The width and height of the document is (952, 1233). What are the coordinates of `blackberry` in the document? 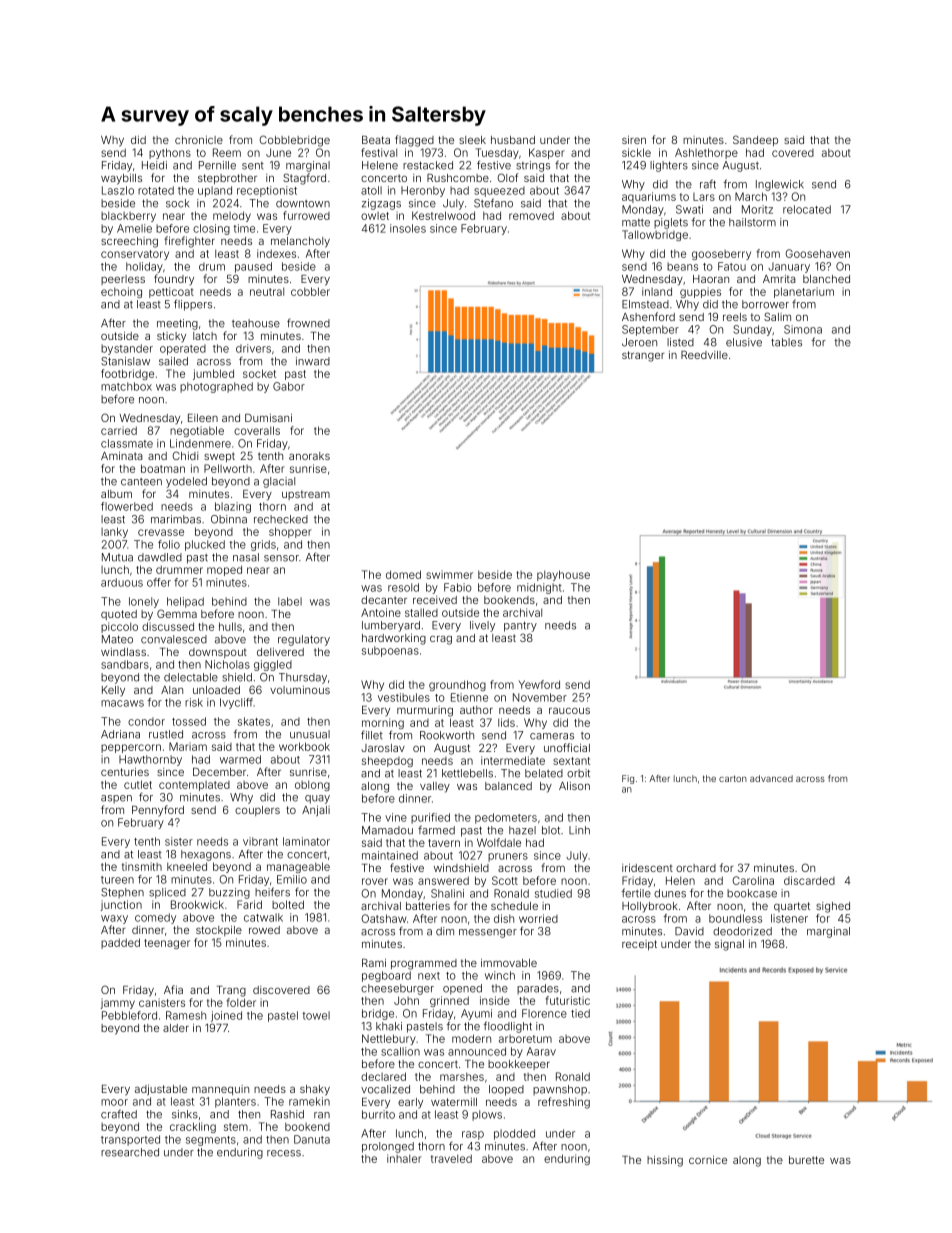 It's located at (128, 216).
